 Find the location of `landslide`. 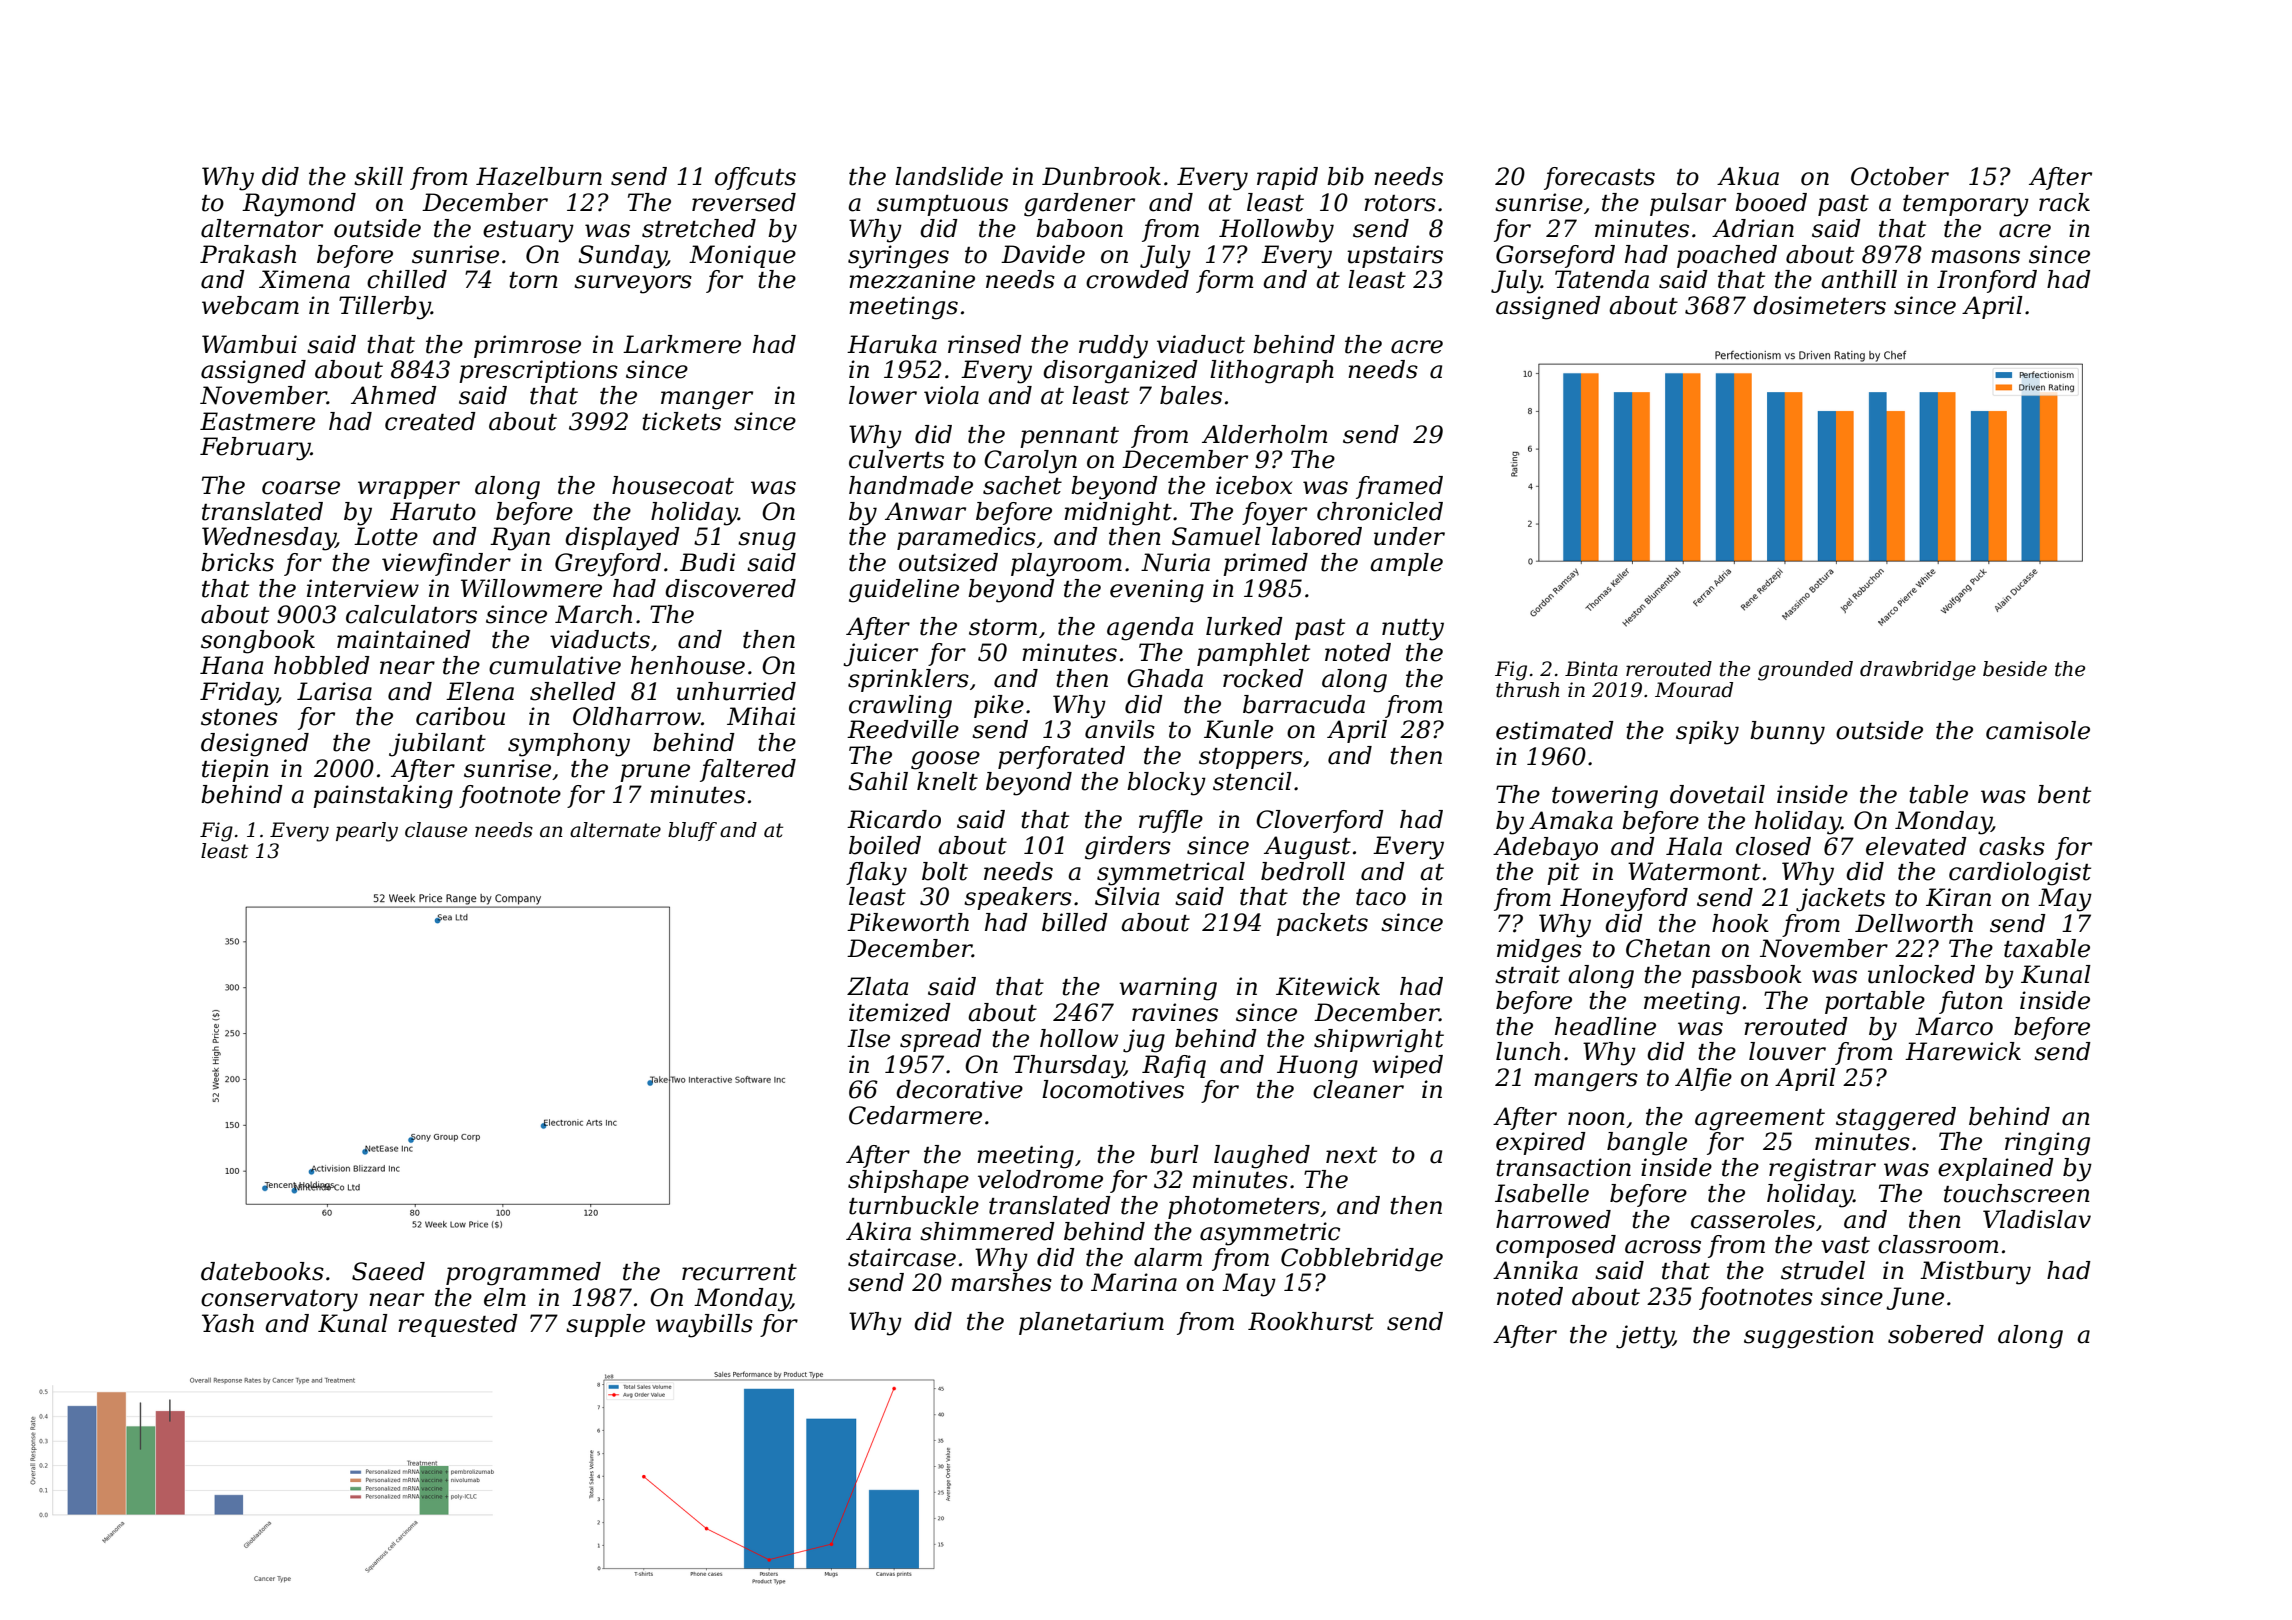

landslide is located at coordinates (949, 176).
